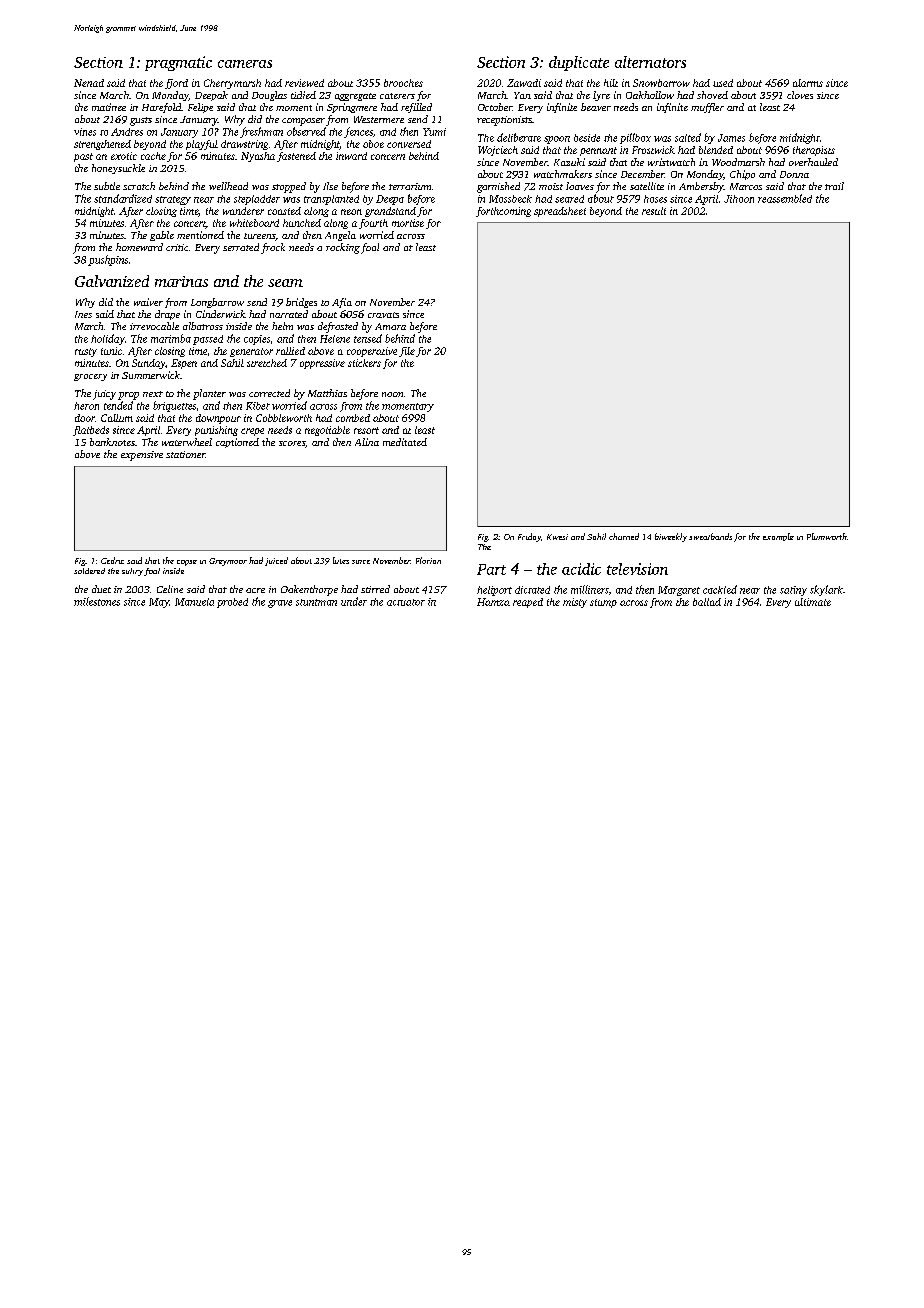  I want to click on duplicate, so click(579, 63).
